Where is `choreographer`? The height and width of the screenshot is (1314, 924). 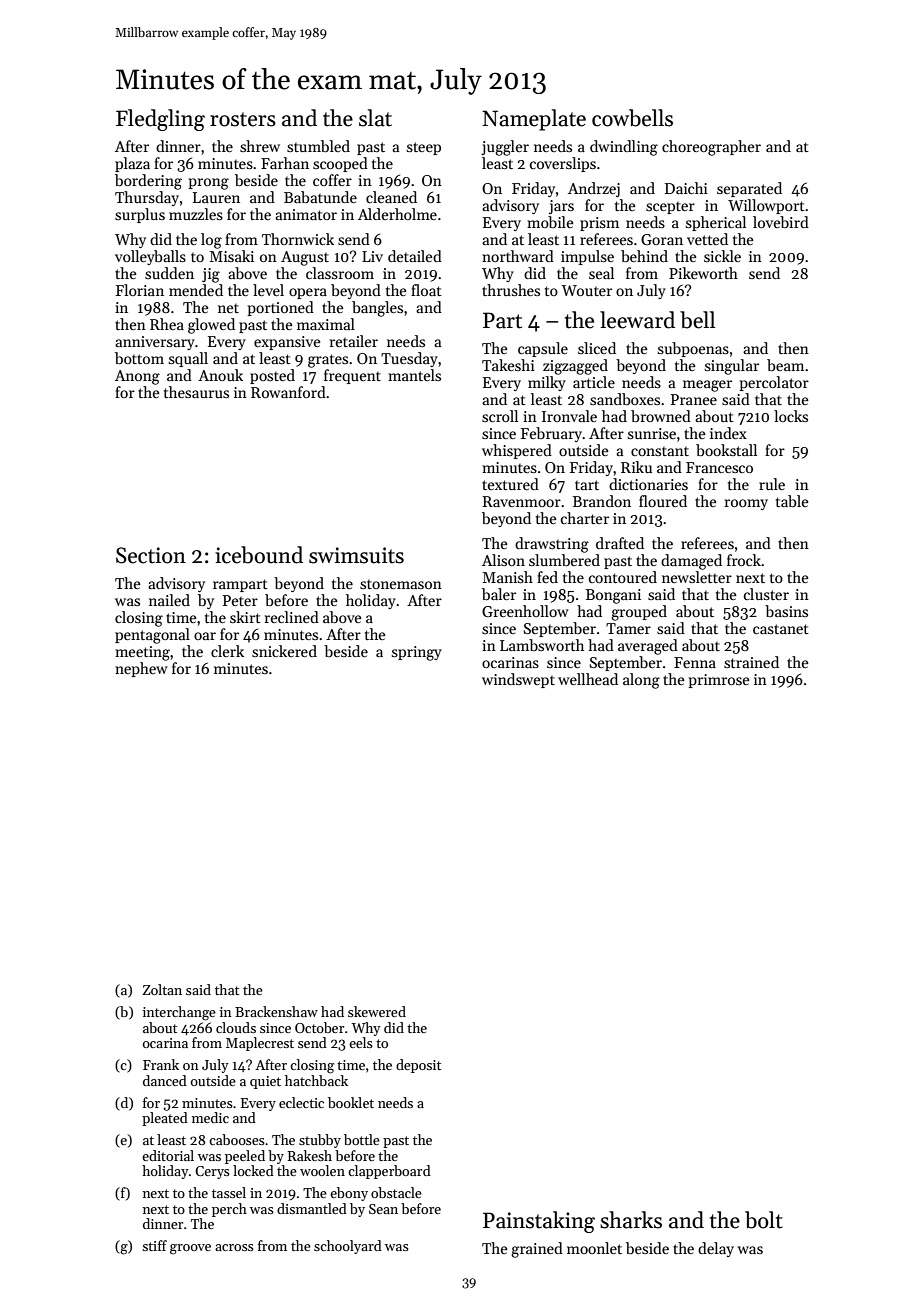 choreographer is located at coordinates (711, 148).
